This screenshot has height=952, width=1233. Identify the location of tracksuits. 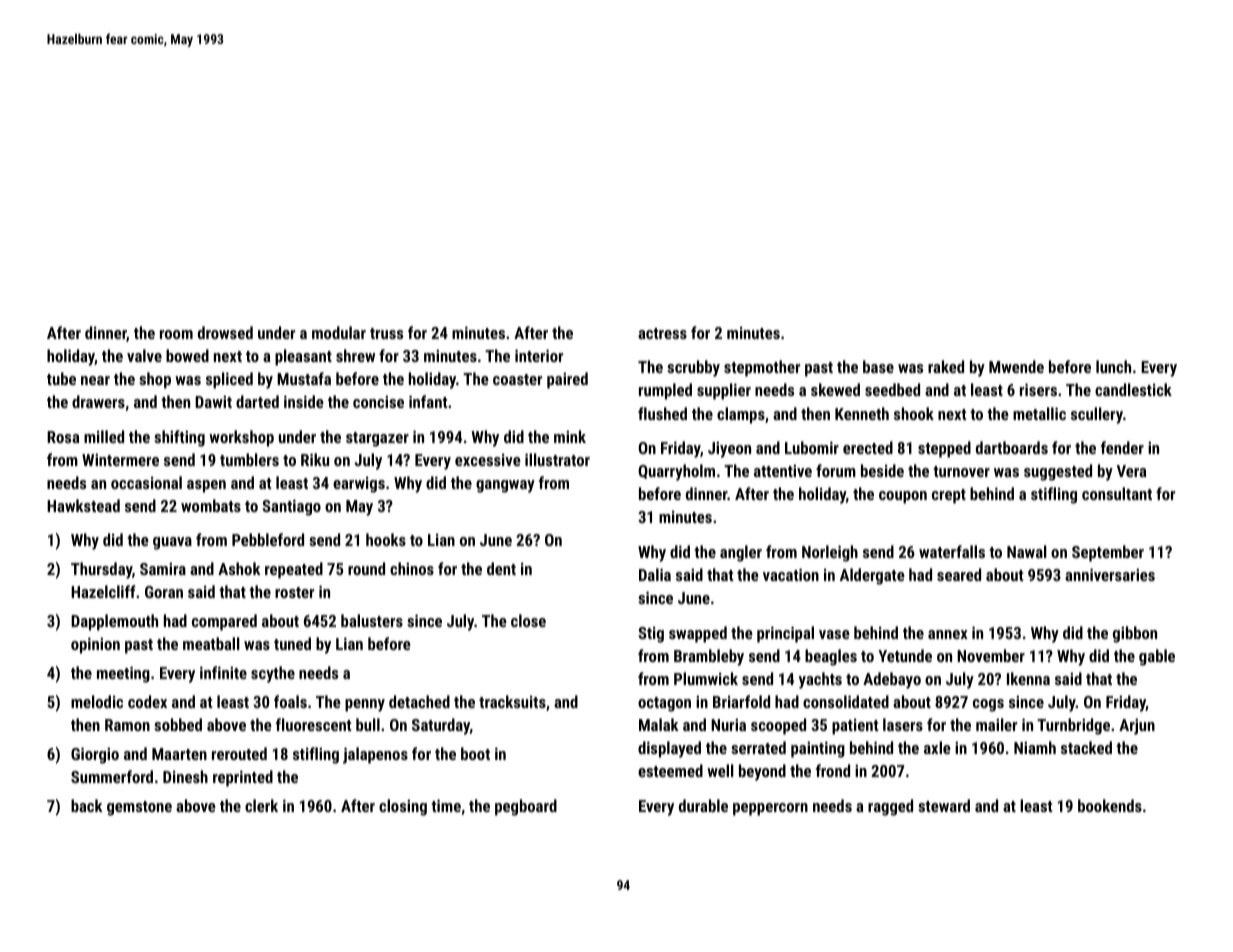
(512, 701).
